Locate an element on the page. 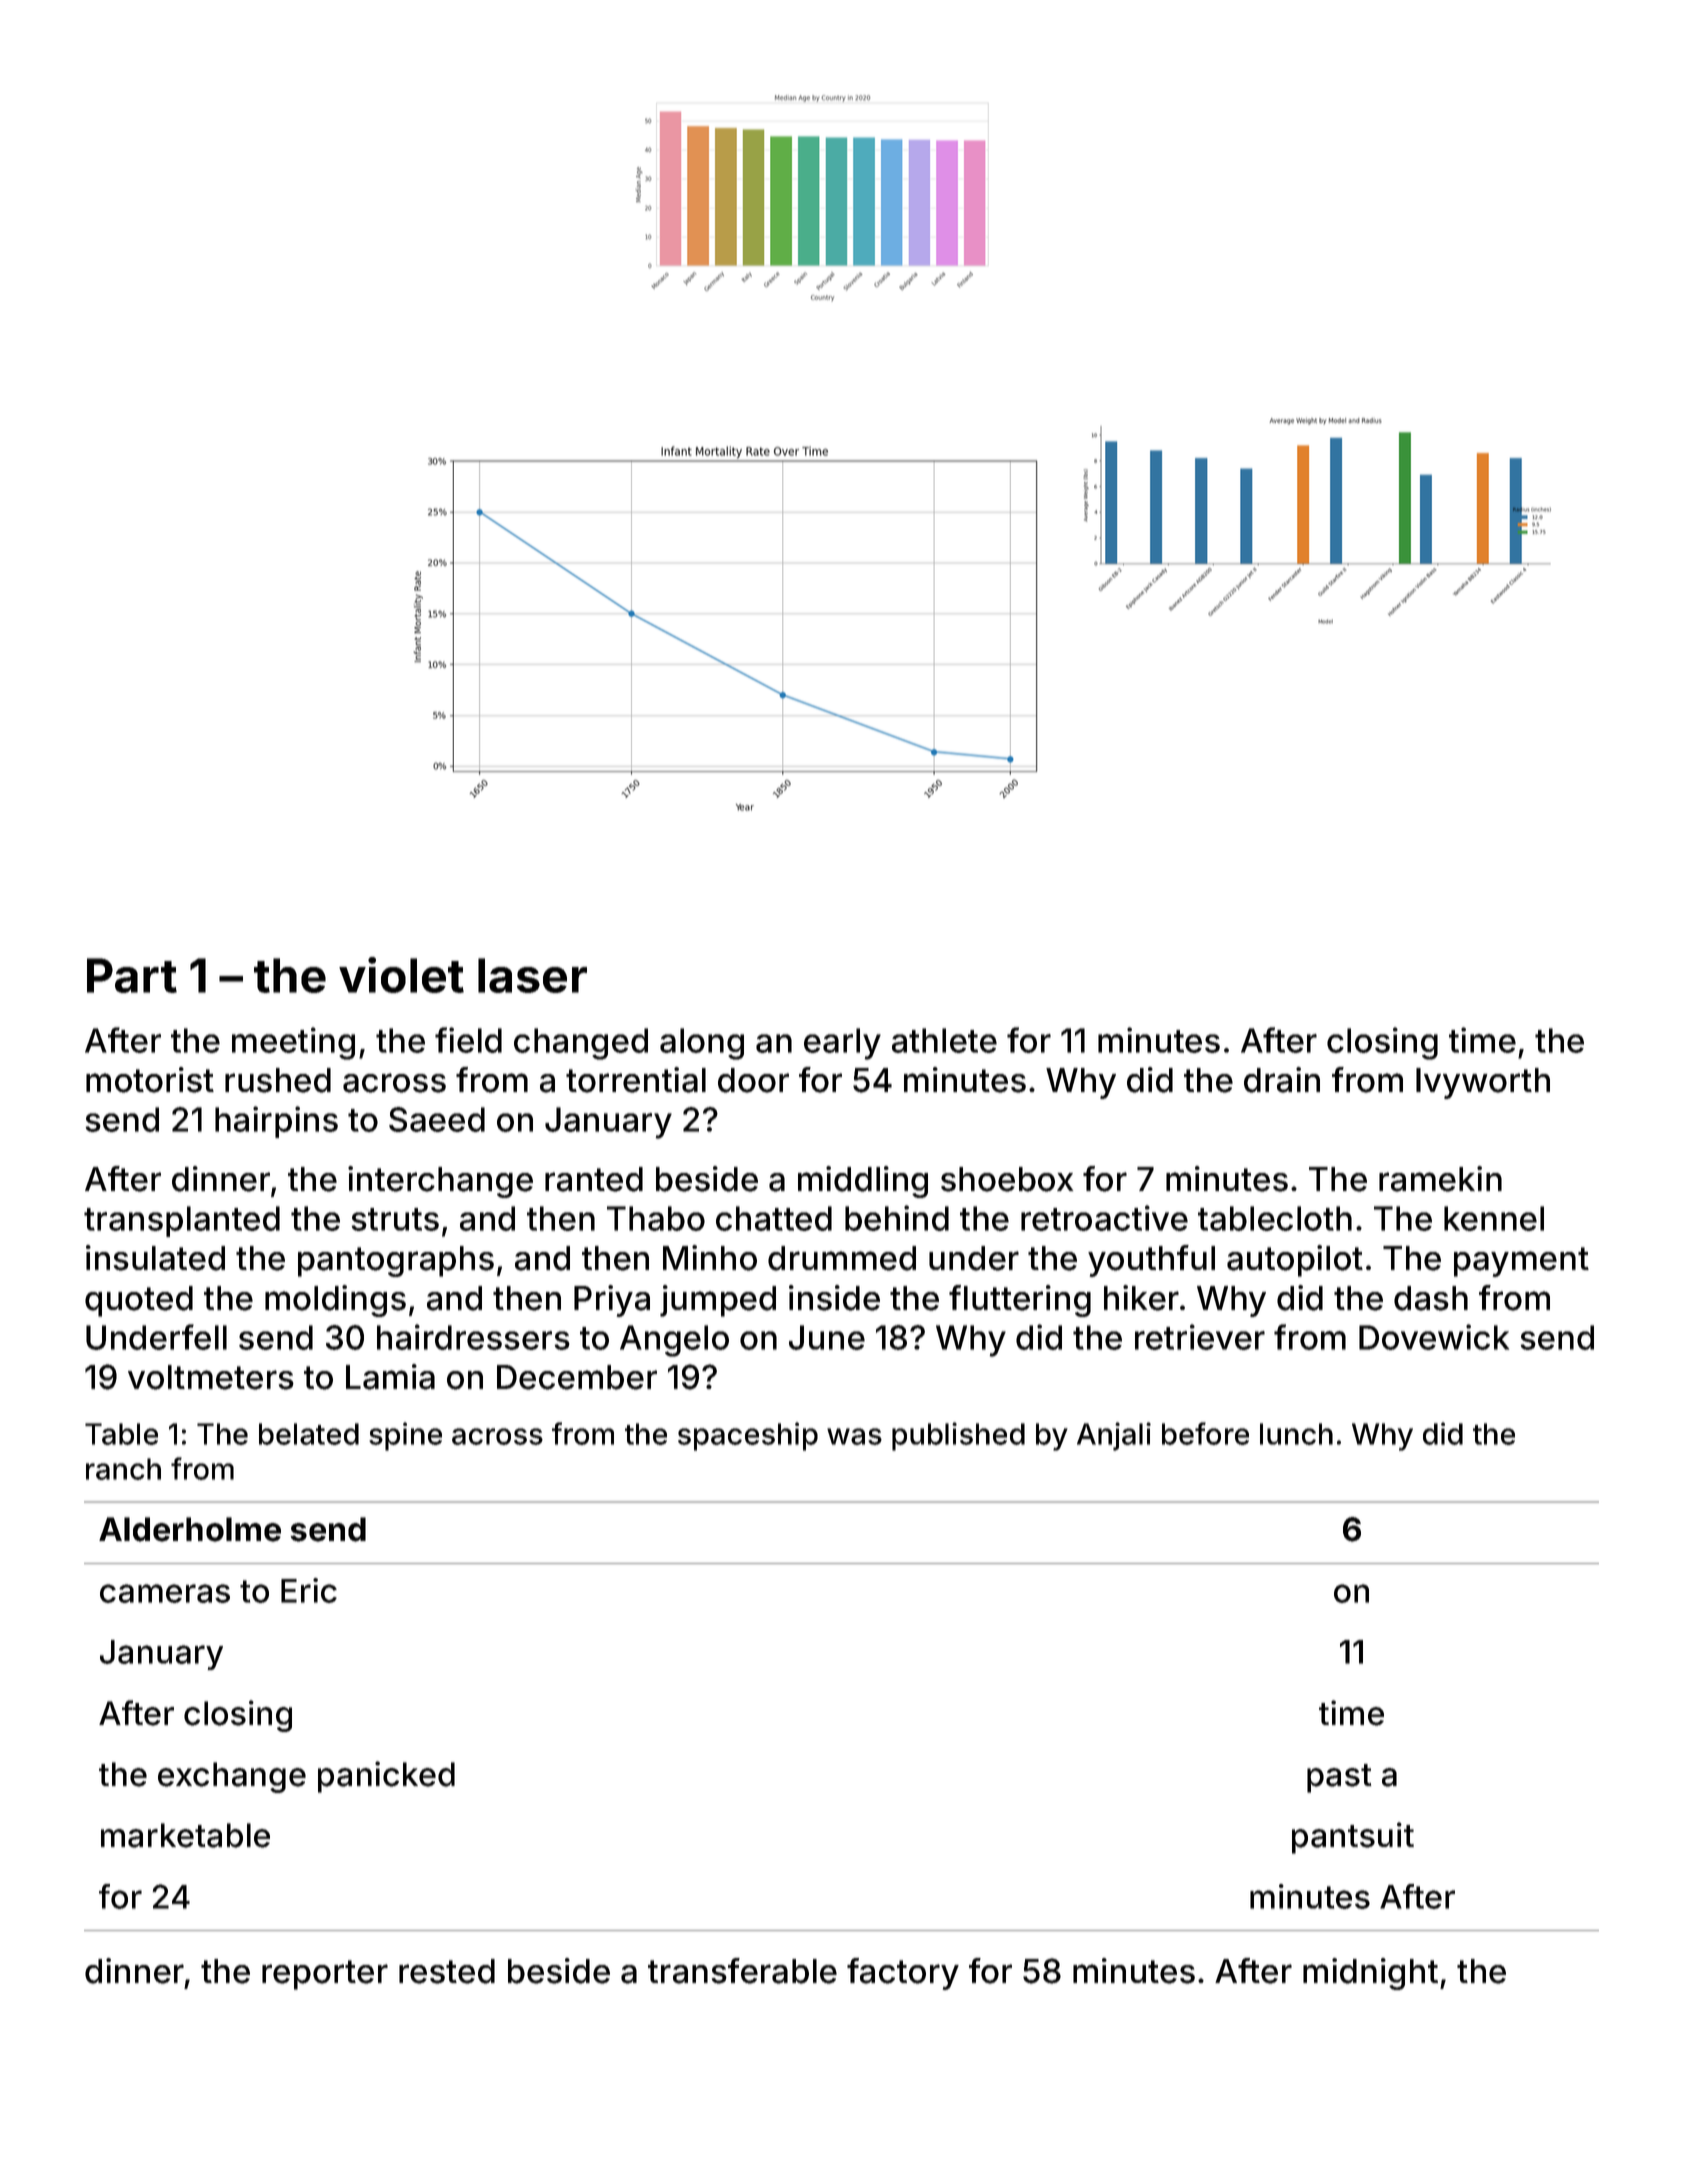  panicked is located at coordinates (386, 1777).
